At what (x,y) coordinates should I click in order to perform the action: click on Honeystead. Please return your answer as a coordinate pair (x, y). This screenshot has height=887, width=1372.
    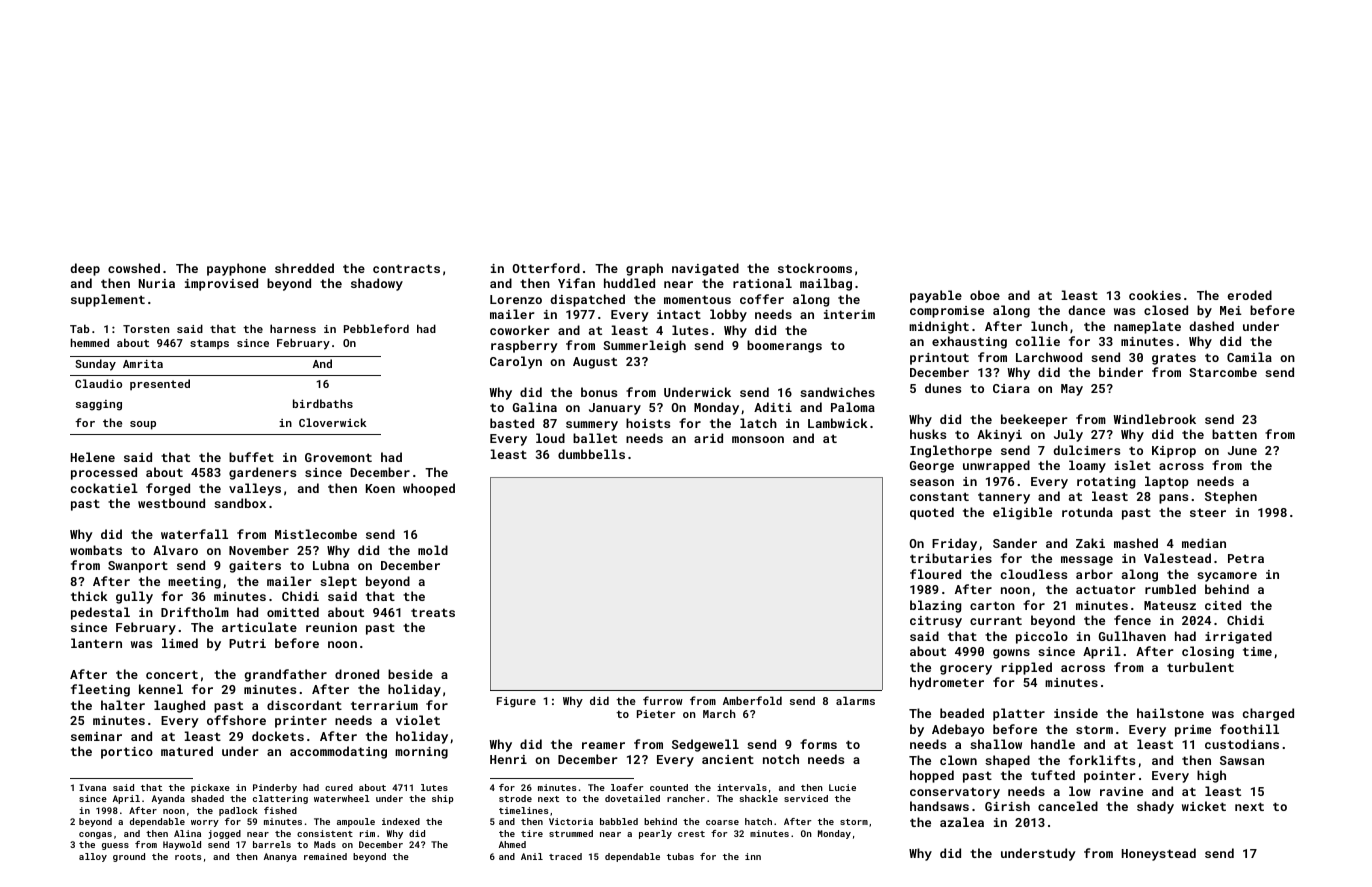
    Looking at the image, I should click on (1159, 854).
